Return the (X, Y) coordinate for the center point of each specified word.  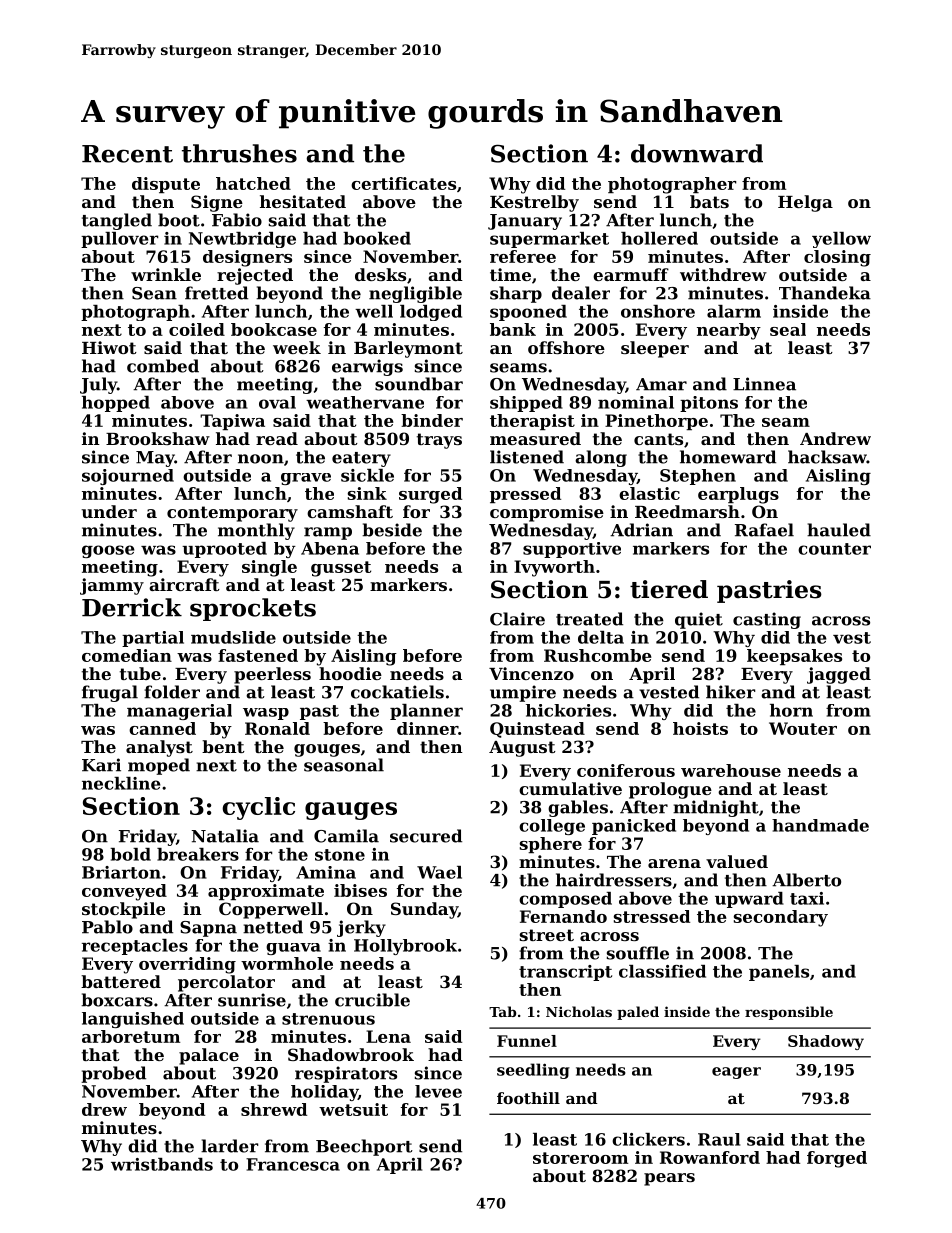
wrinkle (166, 274)
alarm (734, 311)
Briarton (121, 872)
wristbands (162, 1164)
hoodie (350, 673)
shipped (526, 404)
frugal (110, 693)
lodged (431, 313)
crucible (372, 1000)
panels (779, 973)
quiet (699, 620)
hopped (116, 404)
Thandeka (825, 293)
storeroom (580, 1158)
